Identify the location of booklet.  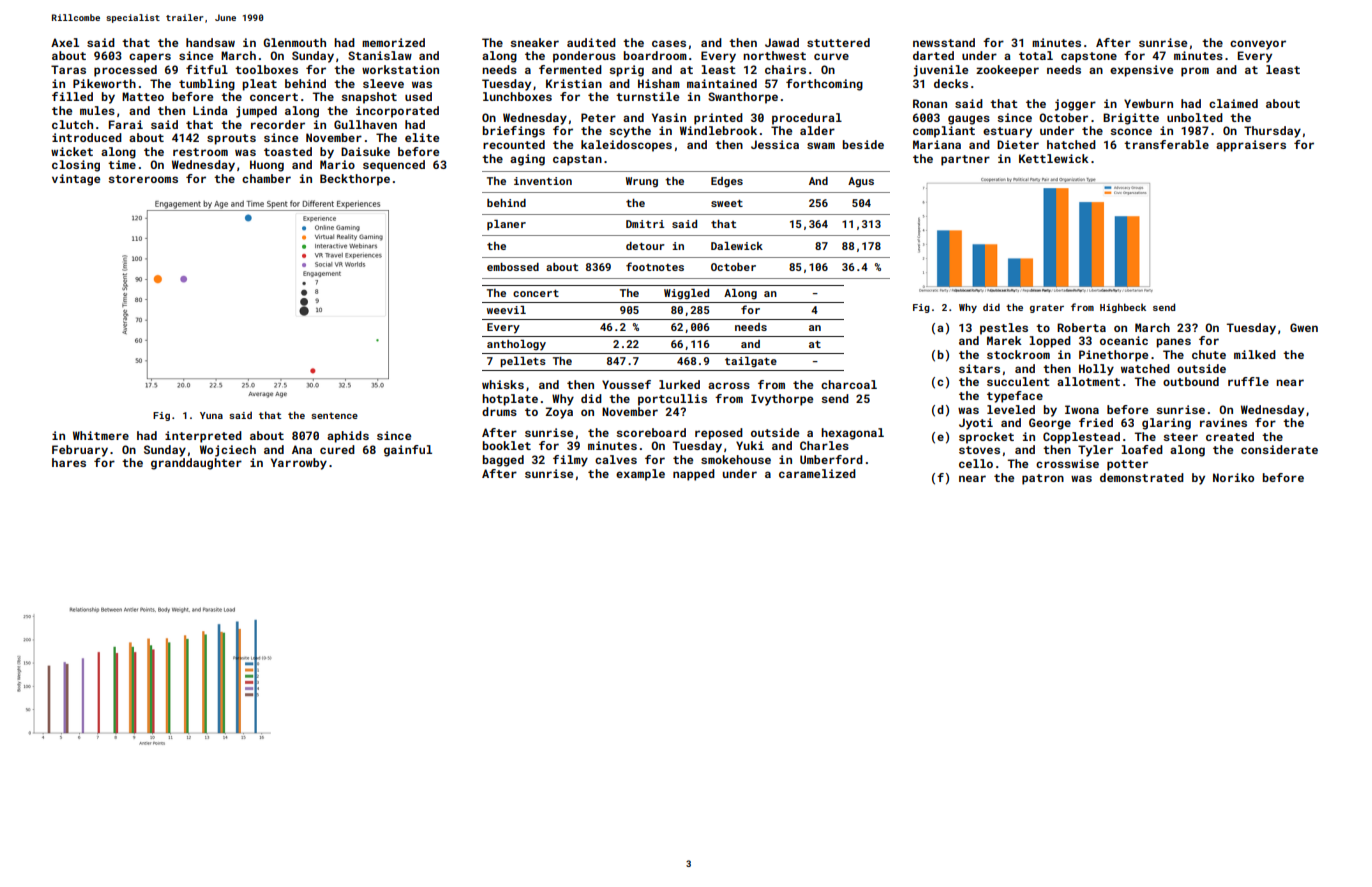
(507, 445).
